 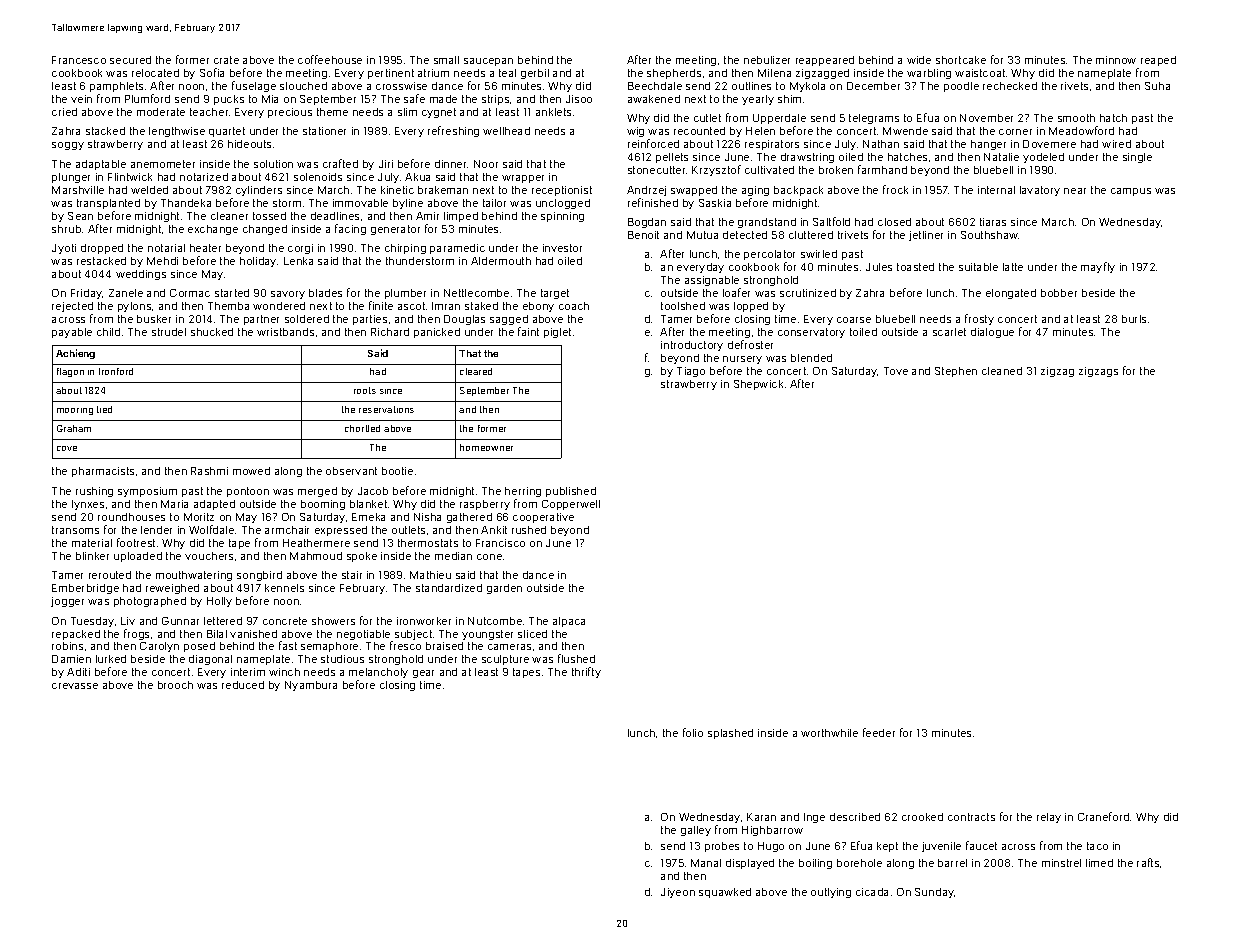 What do you see at coordinates (678, 893) in the page?
I see `Jiyeon` at bounding box center [678, 893].
